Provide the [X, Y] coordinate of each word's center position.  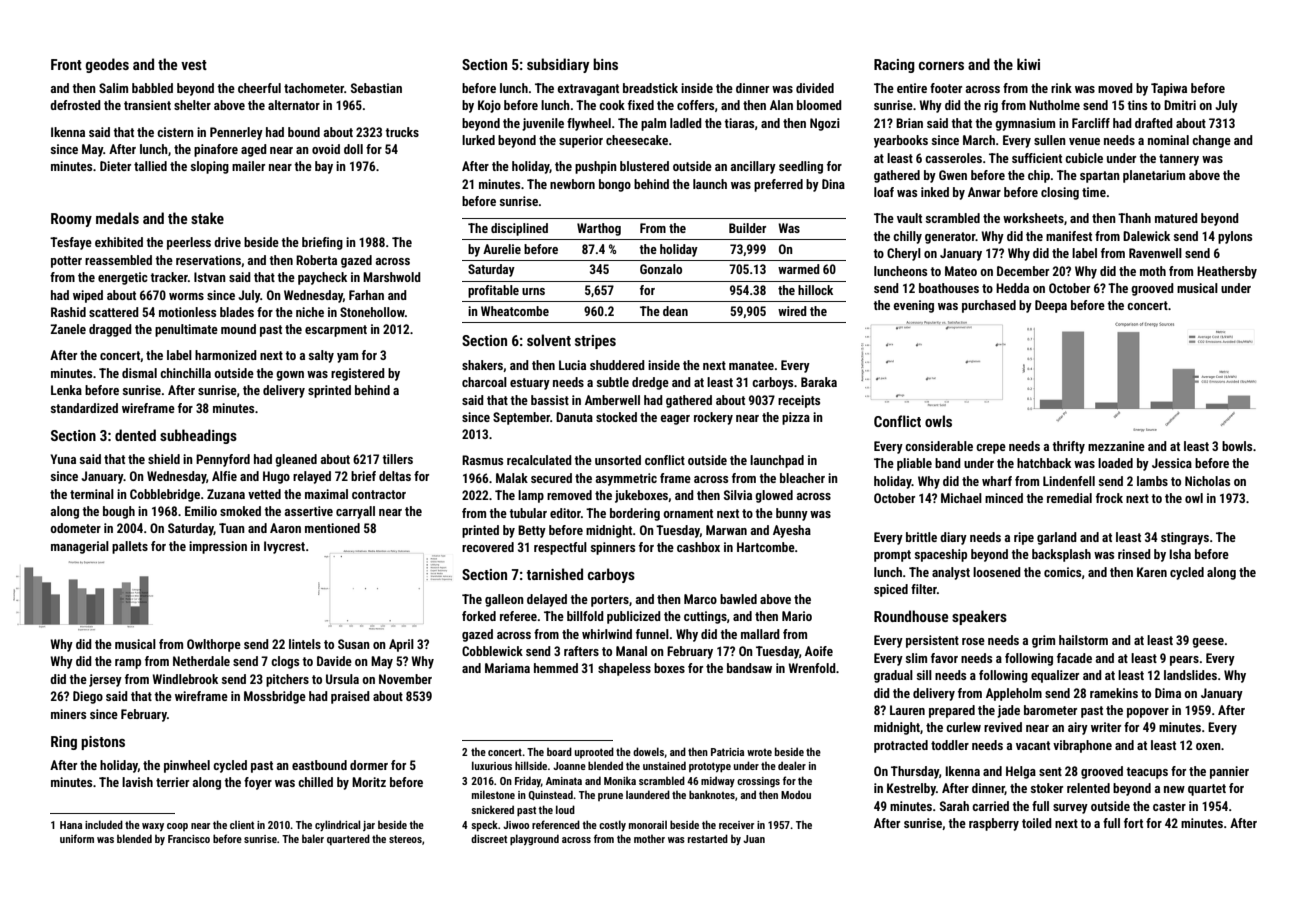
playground [534, 840]
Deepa [1051, 306]
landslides [1190, 675]
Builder [747, 228]
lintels [305, 644]
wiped [88, 296]
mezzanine [1116, 446]
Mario [797, 616]
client [242, 824]
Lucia [572, 365]
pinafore [216, 150]
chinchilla [185, 373]
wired [792, 311]
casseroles [953, 158]
